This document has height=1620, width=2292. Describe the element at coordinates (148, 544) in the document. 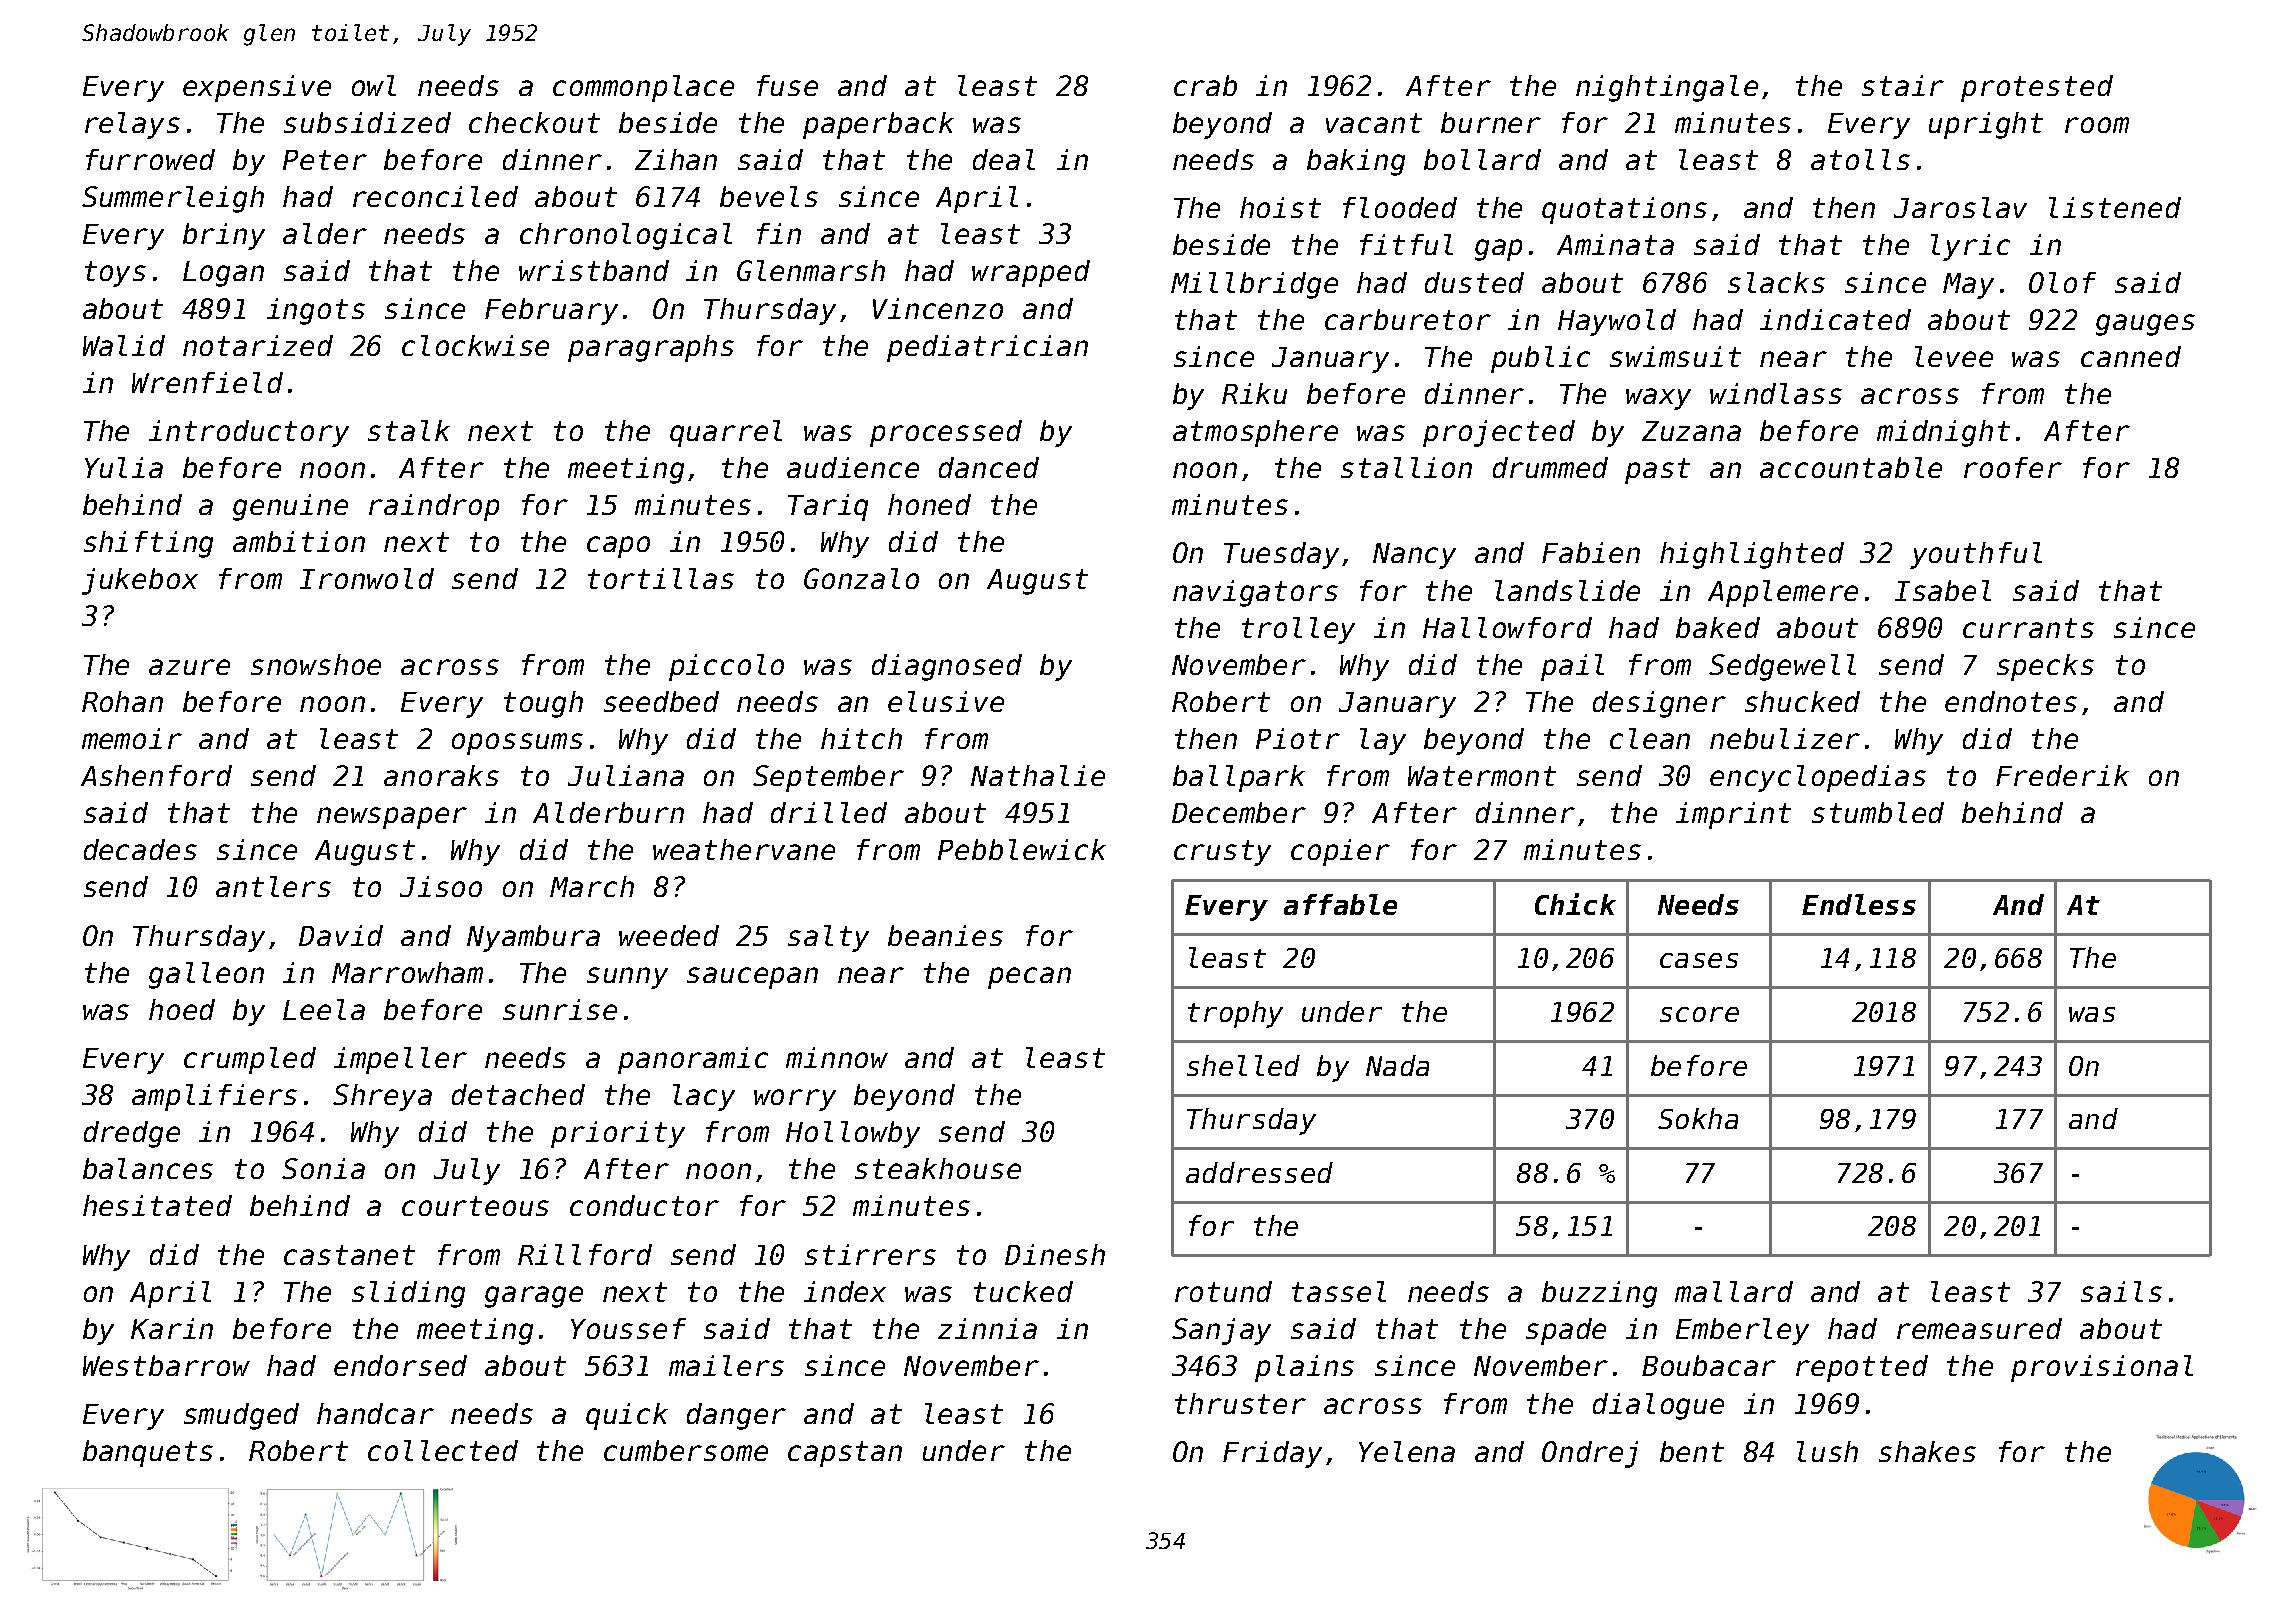

I see `shifting` at that location.
